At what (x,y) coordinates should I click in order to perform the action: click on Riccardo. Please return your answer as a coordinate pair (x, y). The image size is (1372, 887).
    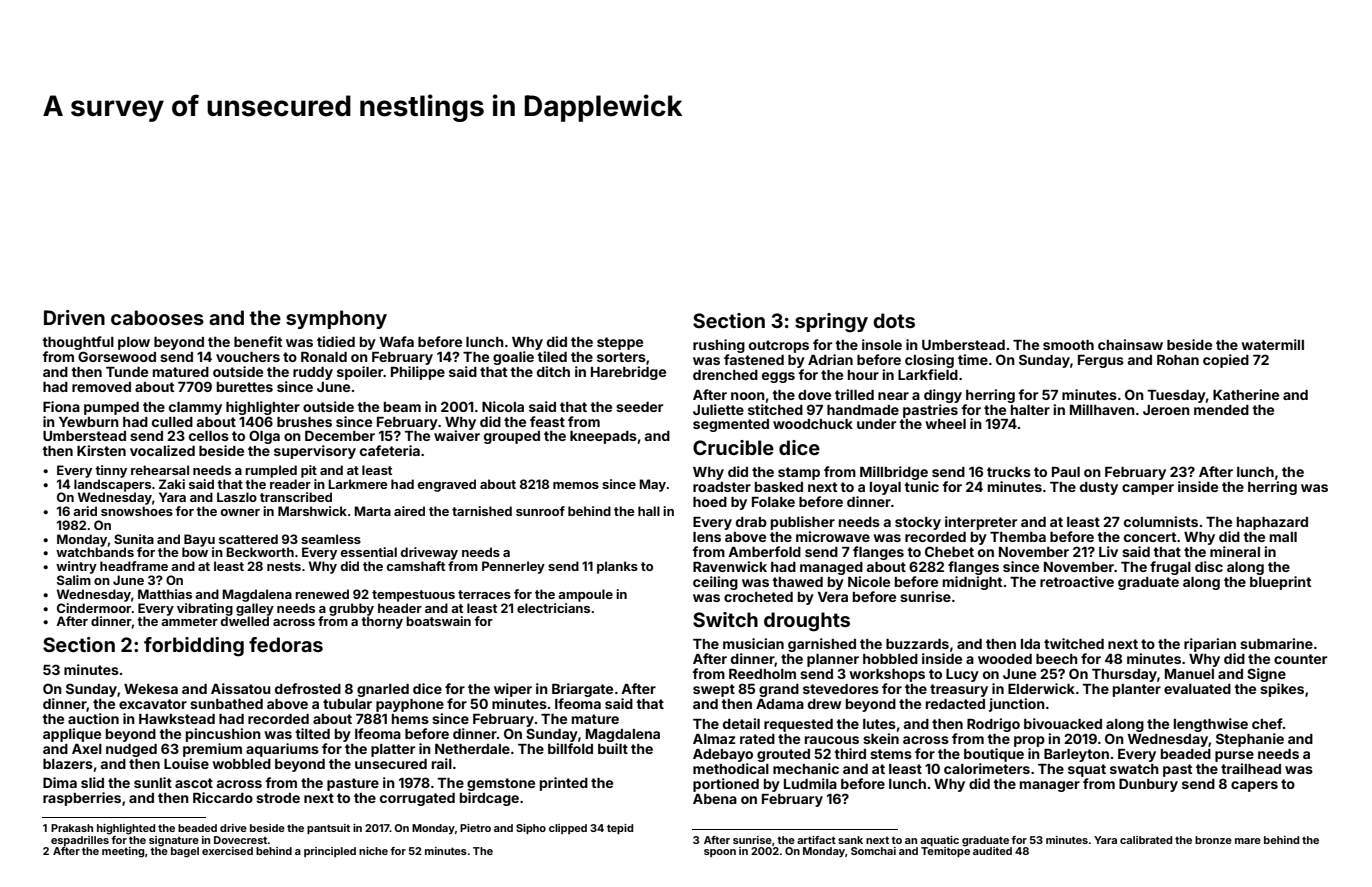
    Looking at the image, I should click on (223, 797).
